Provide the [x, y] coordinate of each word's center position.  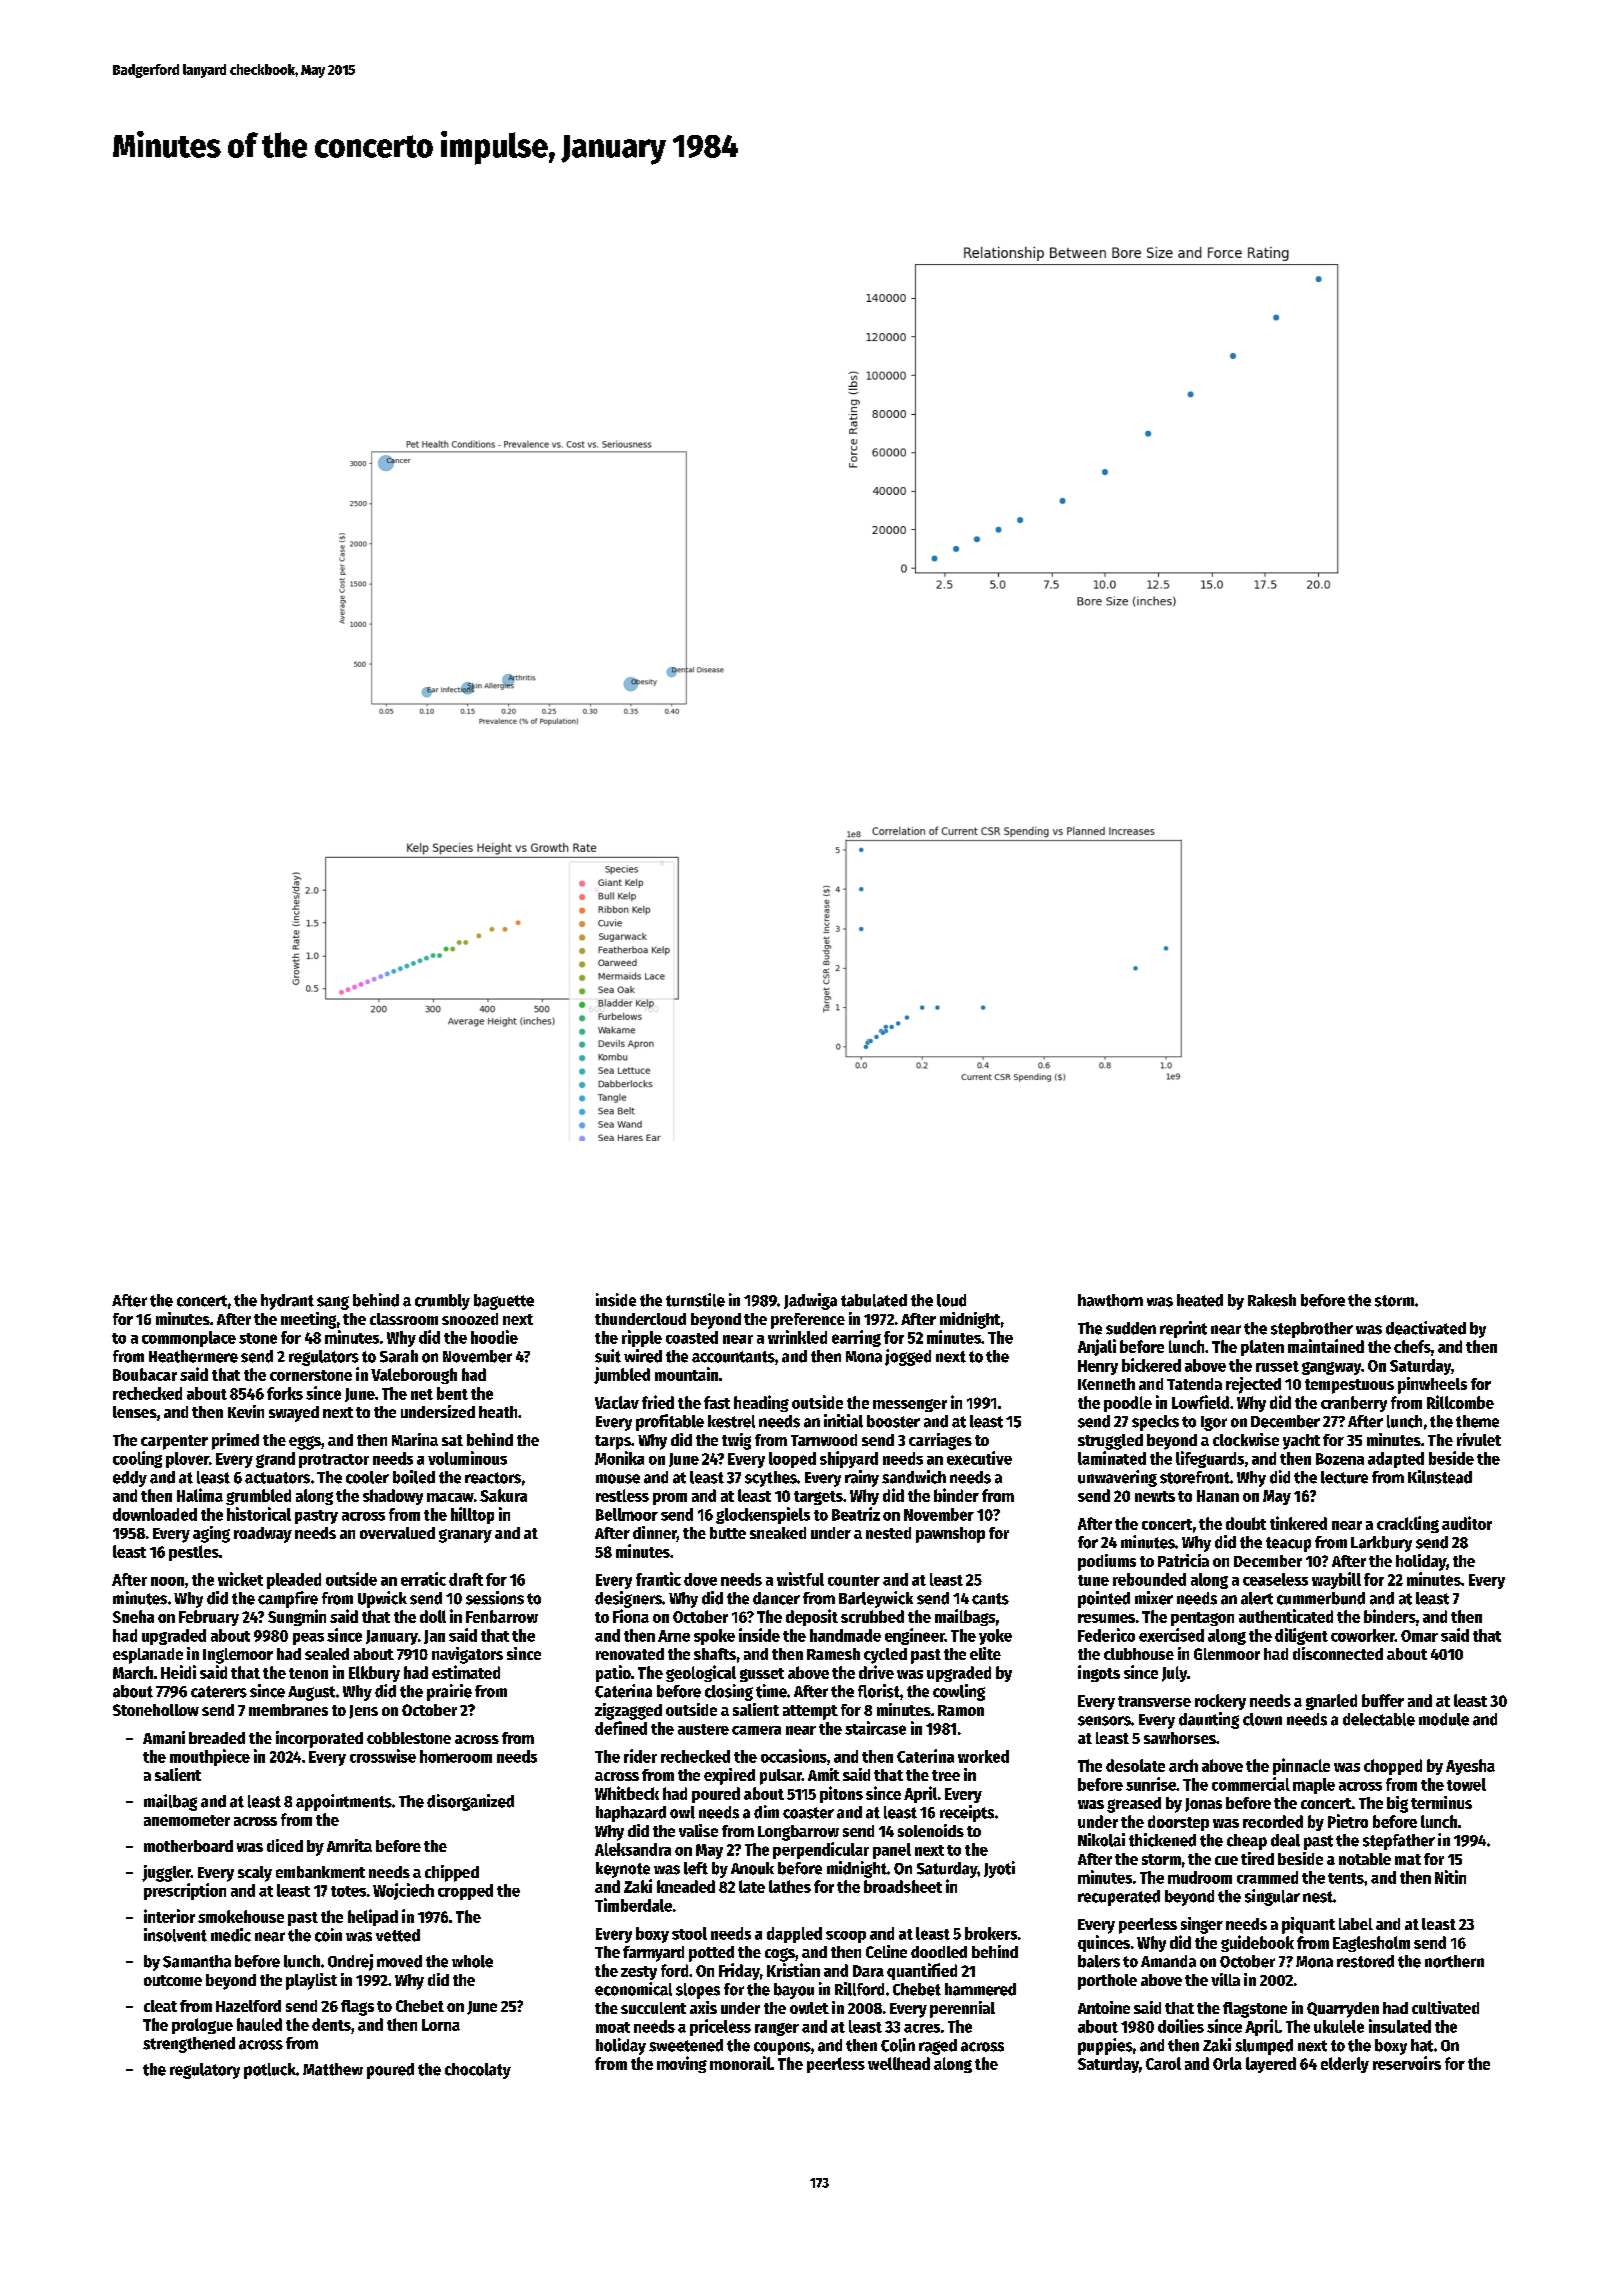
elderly [1345, 2065]
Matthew [333, 2069]
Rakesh [1272, 1300]
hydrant [287, 1302]
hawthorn [1110, 1300]
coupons [782, 2048]
